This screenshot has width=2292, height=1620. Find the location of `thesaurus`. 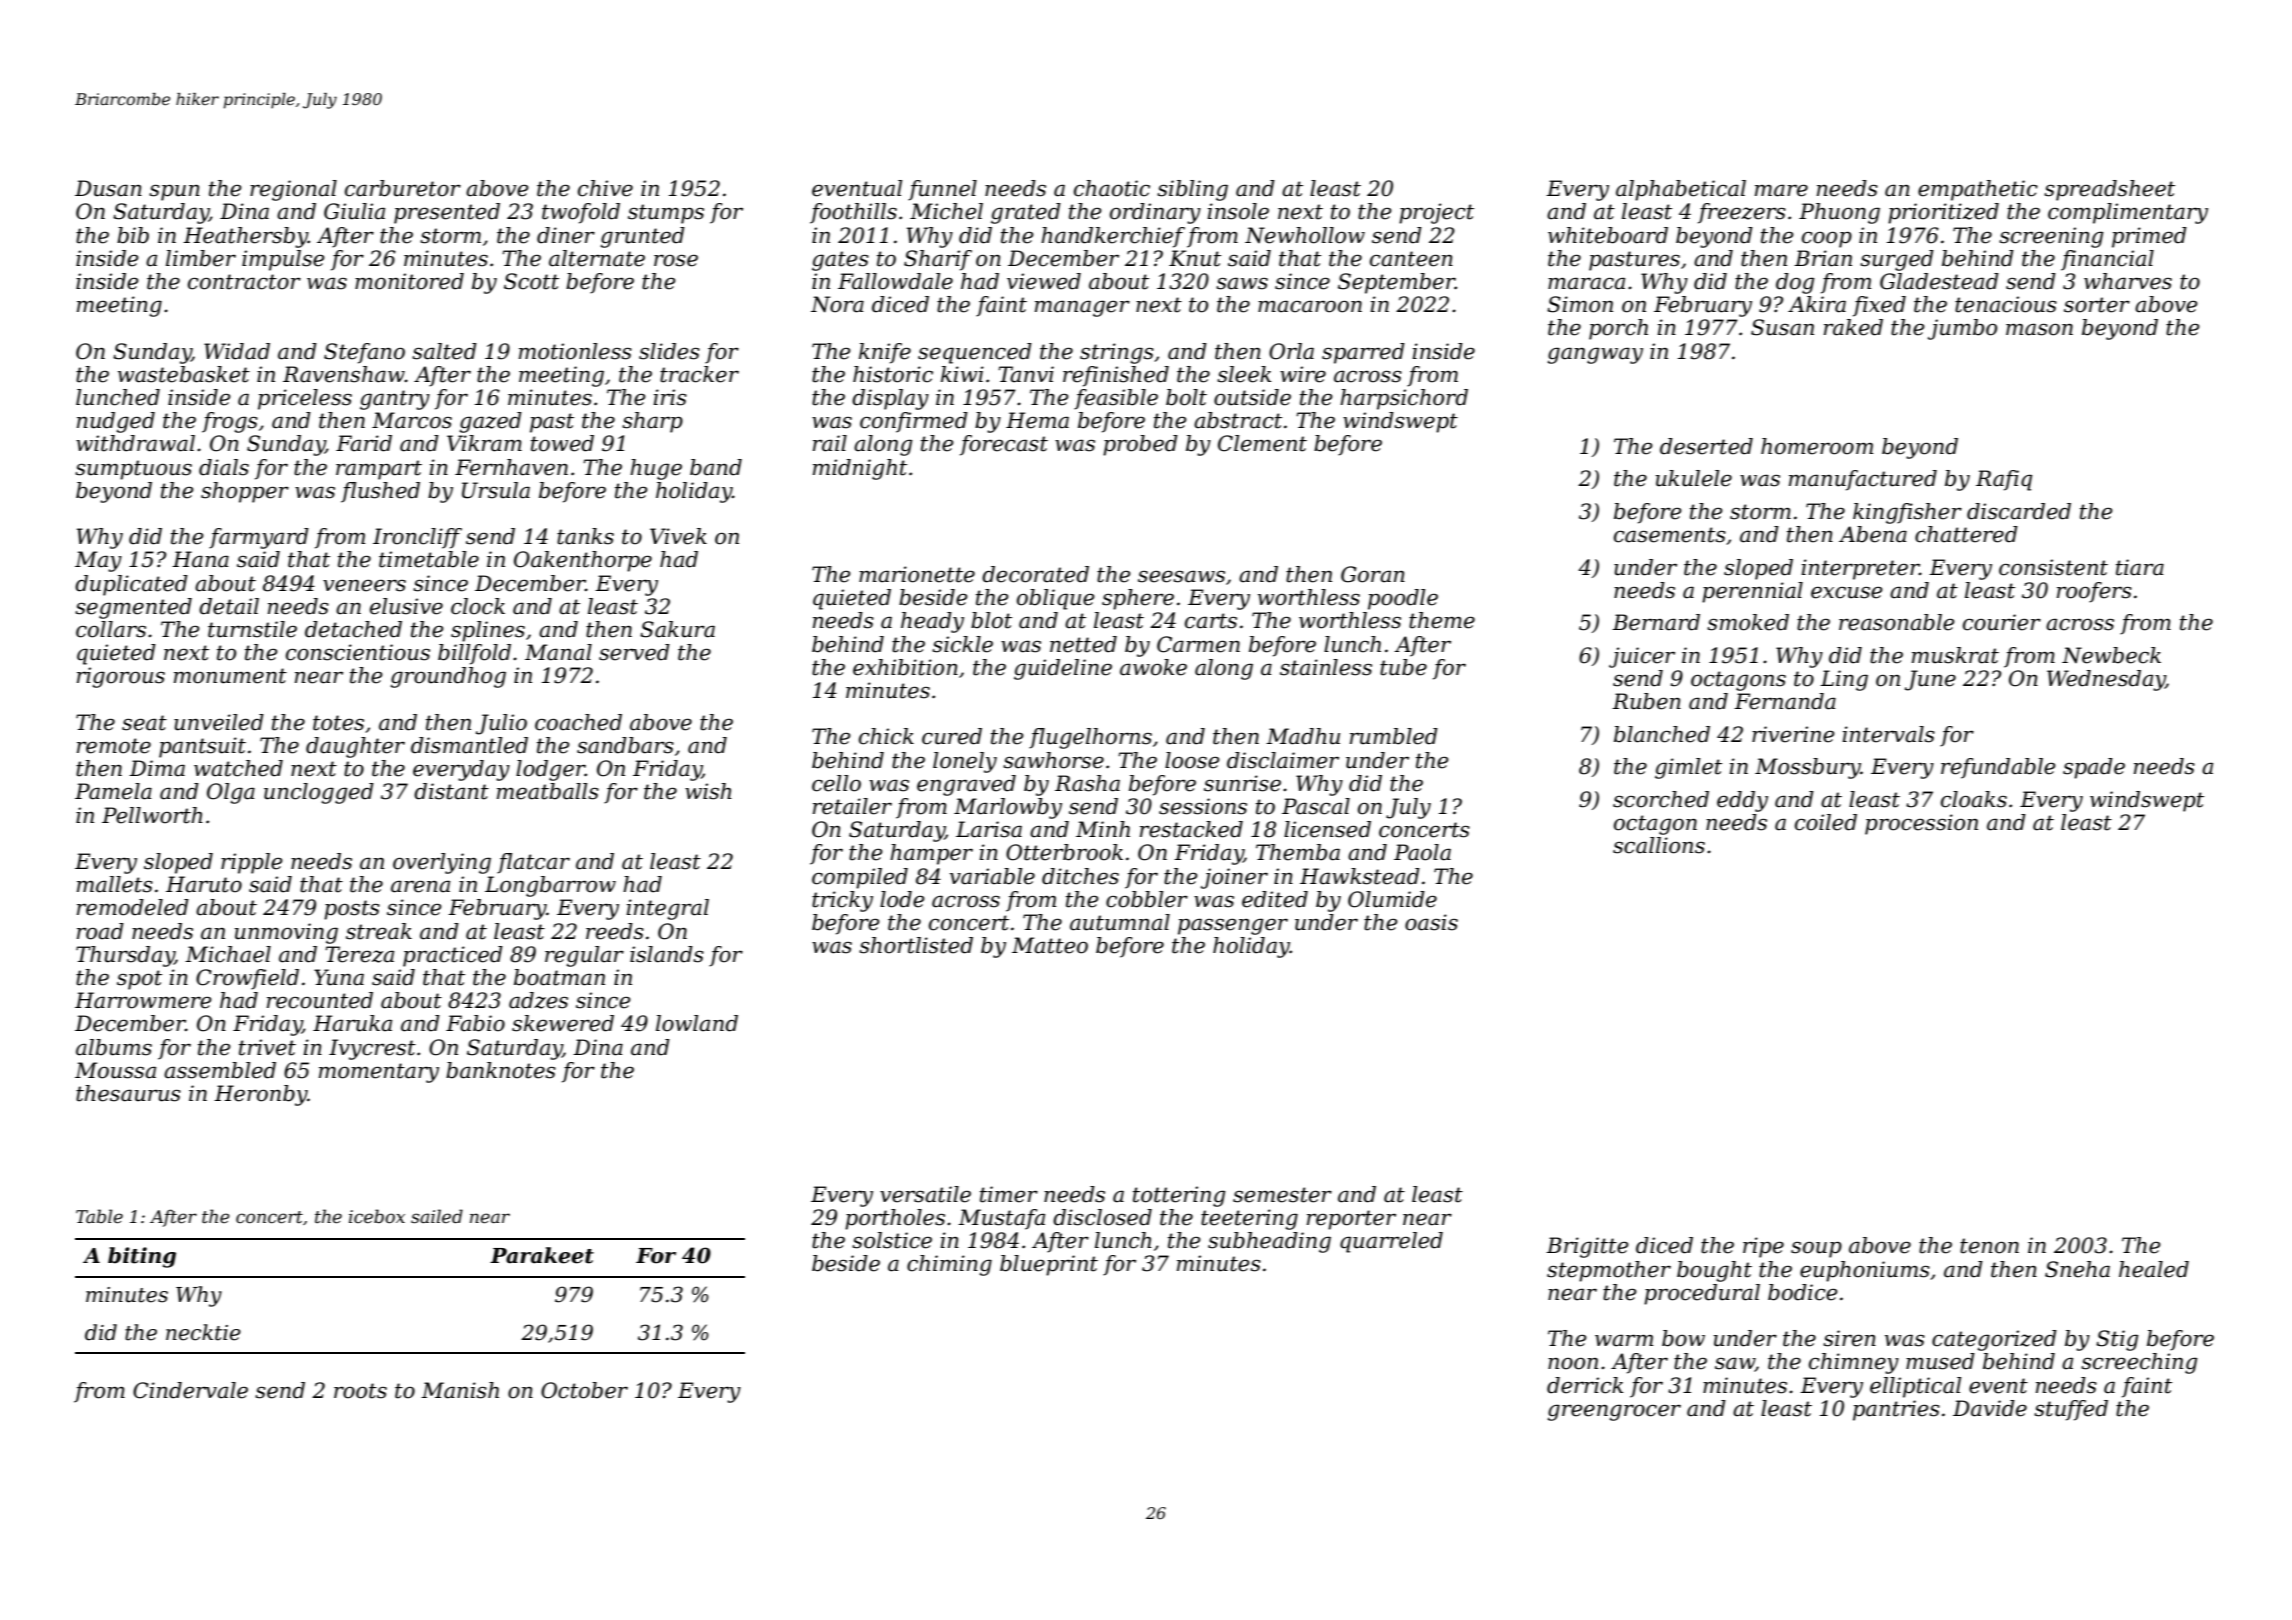

thesaurus is located at coordinates (128, 1093).
